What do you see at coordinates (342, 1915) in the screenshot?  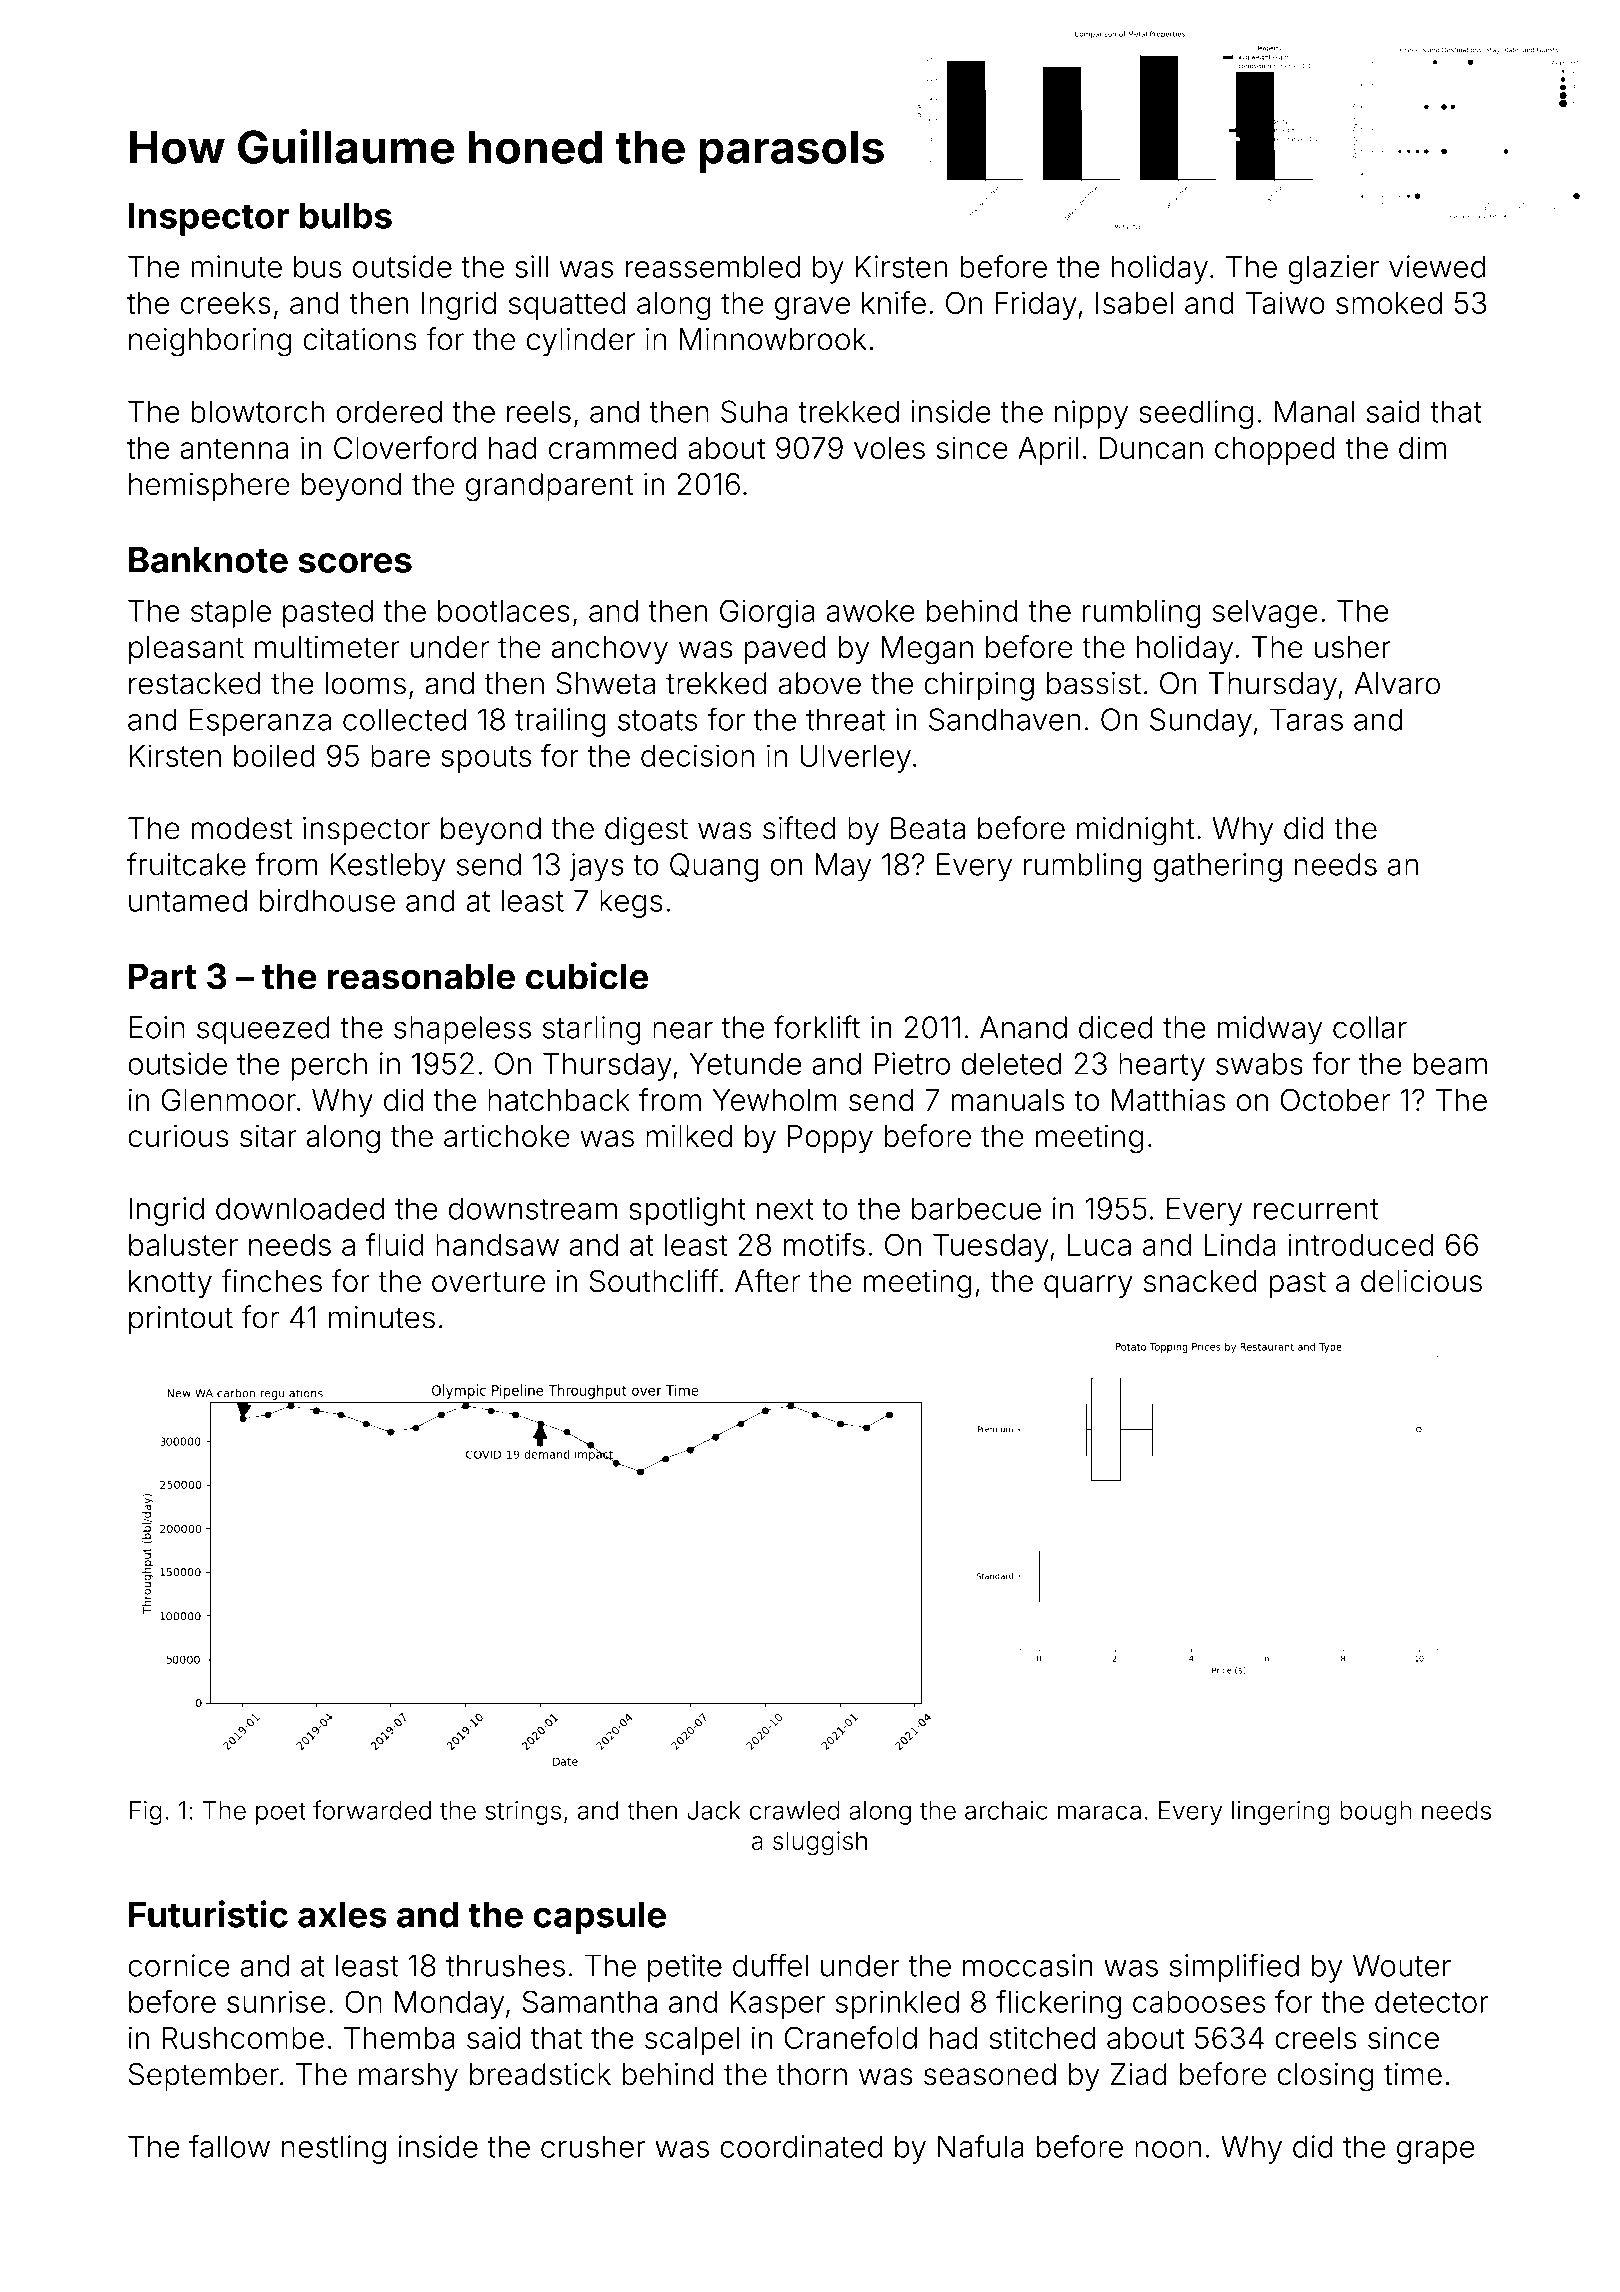 I see `axles` at bounding box center [342, 1915].
